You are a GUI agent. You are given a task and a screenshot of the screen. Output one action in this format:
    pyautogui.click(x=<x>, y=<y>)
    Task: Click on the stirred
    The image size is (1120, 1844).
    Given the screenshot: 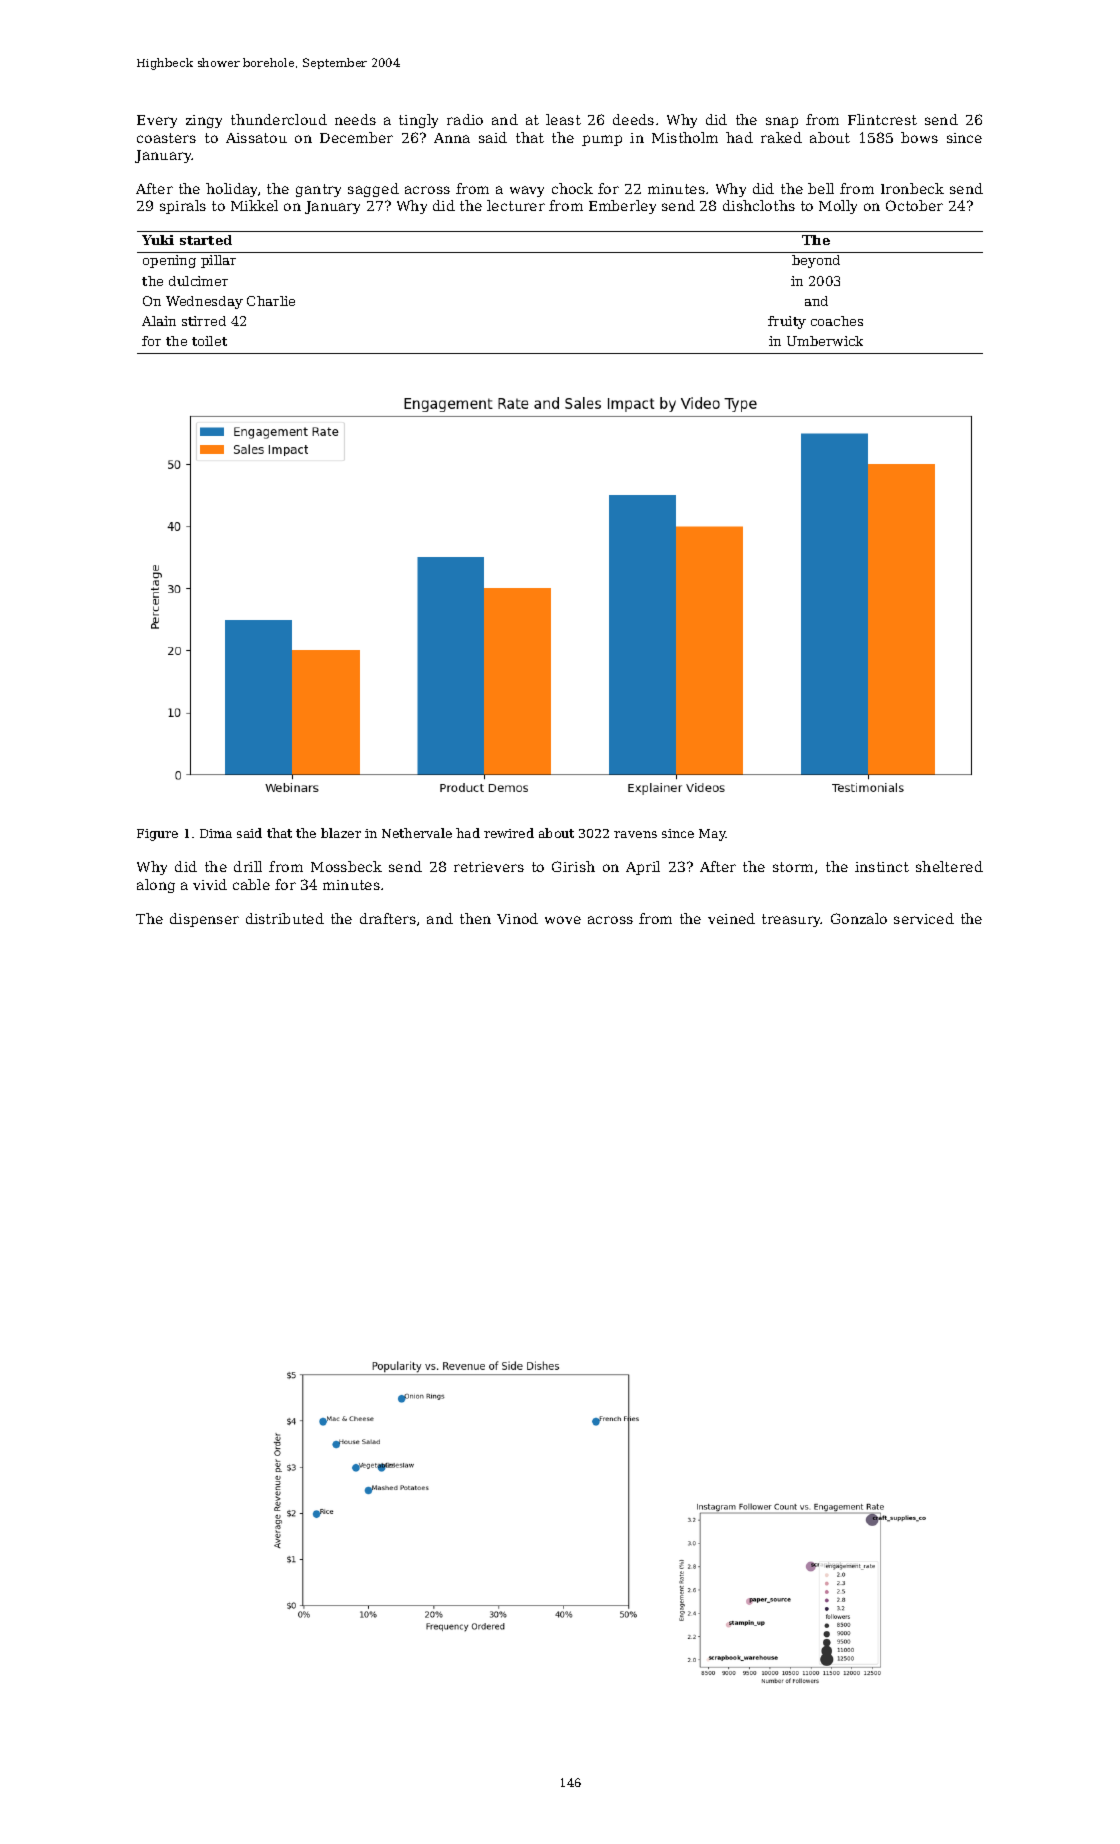 What is the action you would take?
    pyautogui.click(x=204, y=321)
